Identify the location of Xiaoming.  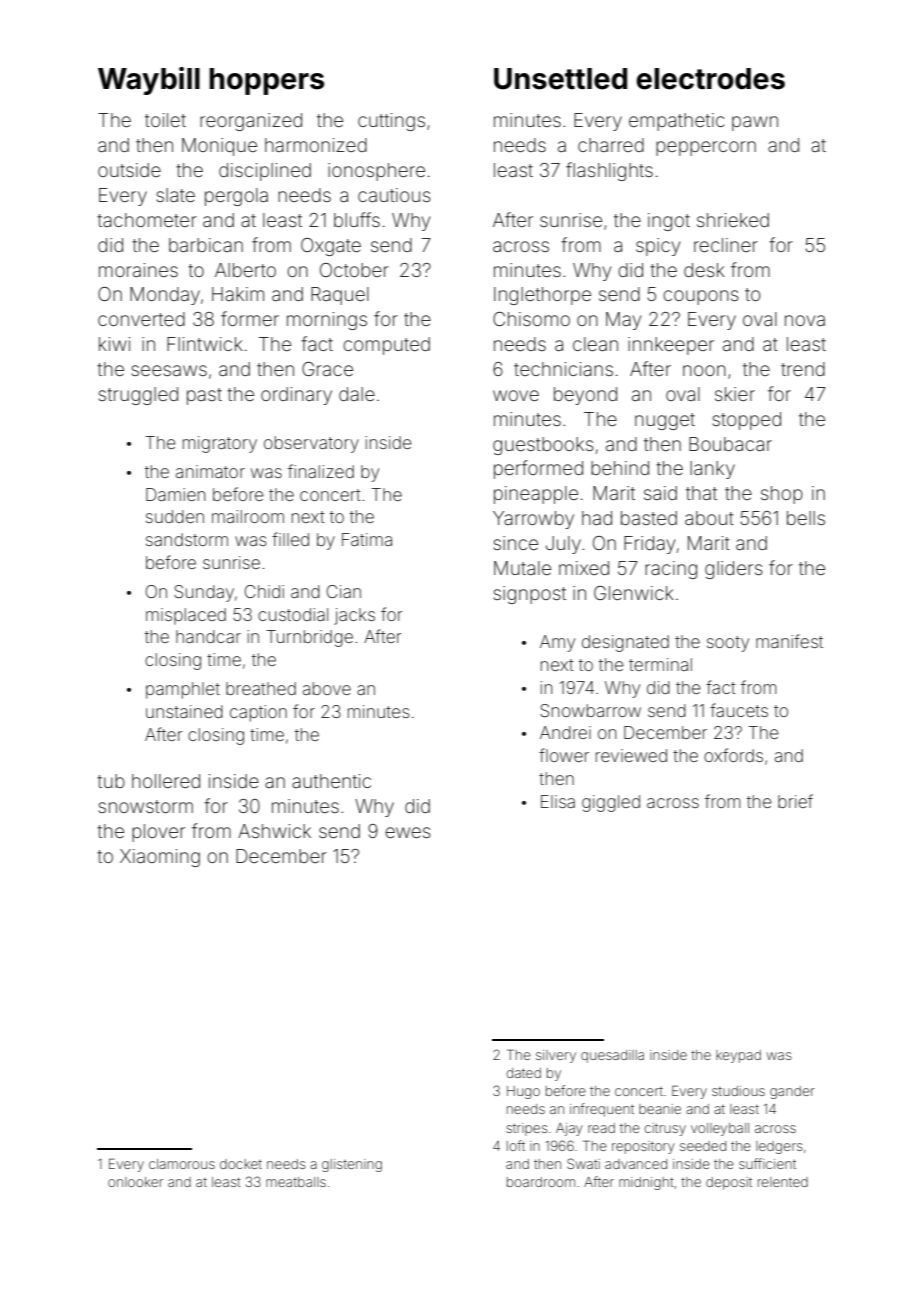
(160, 858).
